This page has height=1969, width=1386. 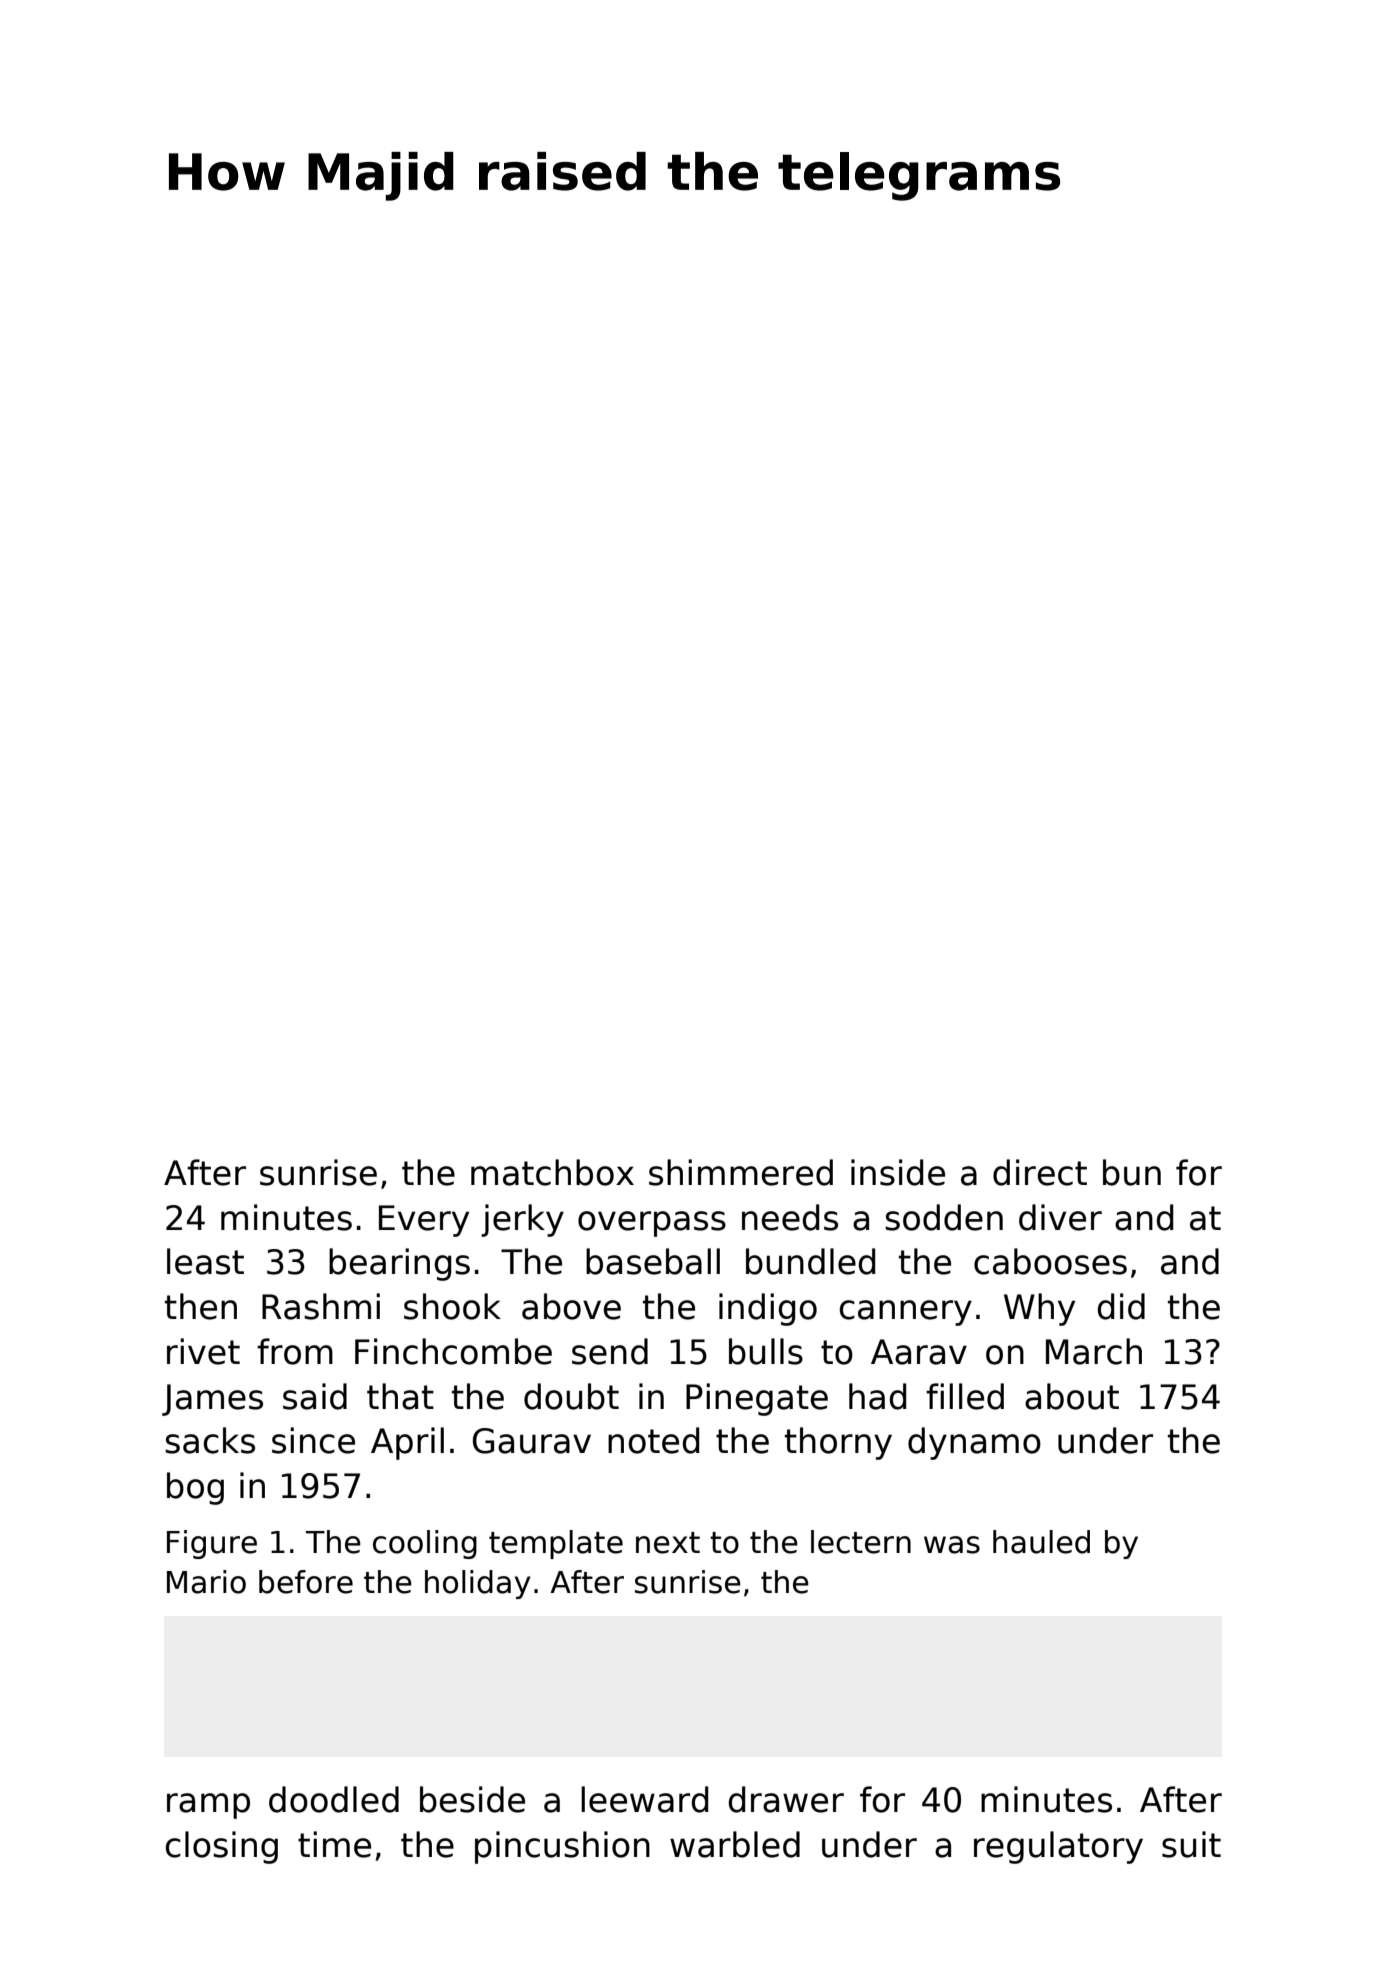 What do you see at coordinates (552, 1172) in the page?
I see `matchbox` at bounding box center [552, 1172].
